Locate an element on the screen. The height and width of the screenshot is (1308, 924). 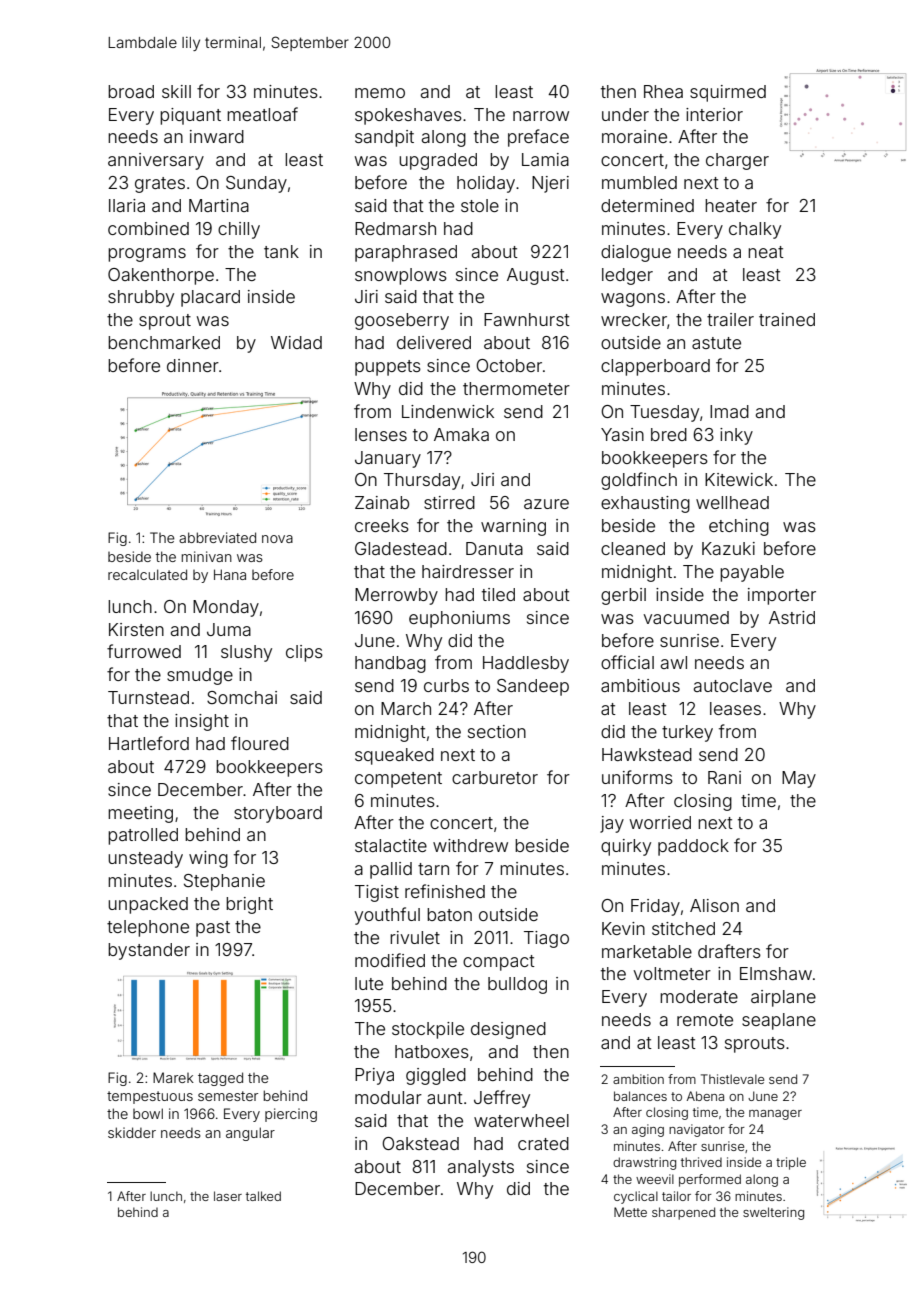
tarn is located at coordinates (433, 869).
